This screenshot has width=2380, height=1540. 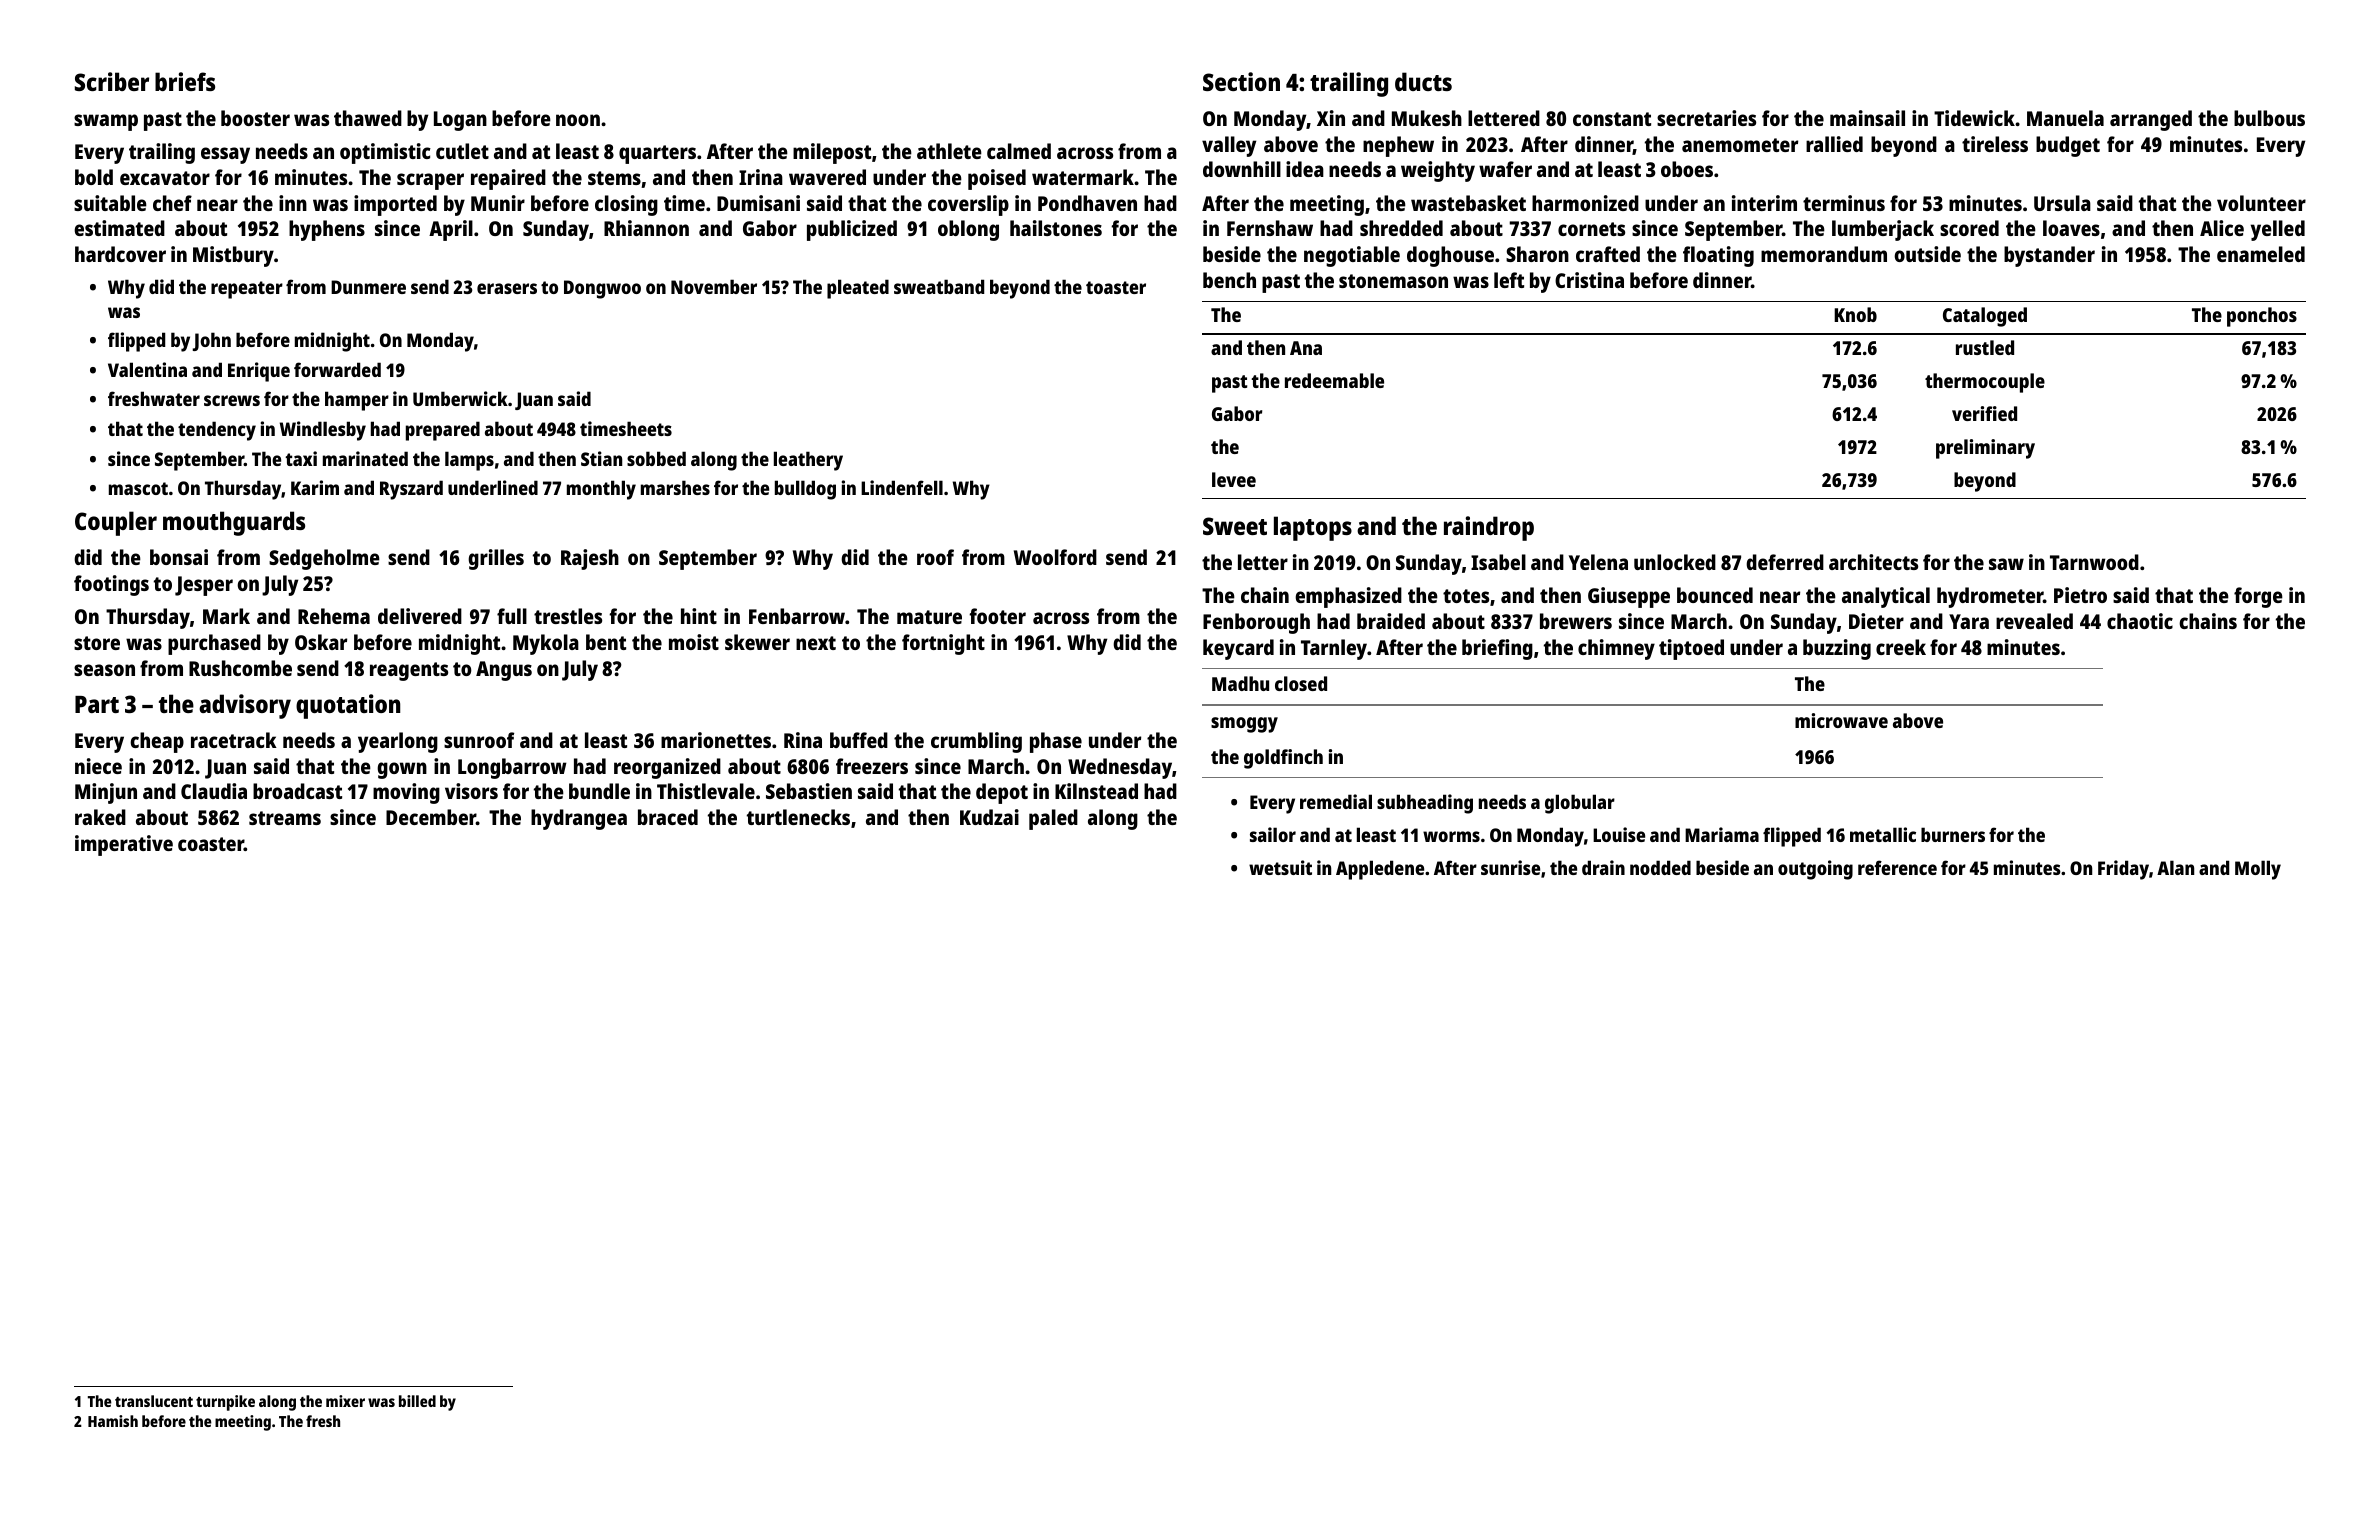 What do you see at coordinates (1305, 169) in the screenshot?
I see `idea` at bounding box center [1305, 169].
